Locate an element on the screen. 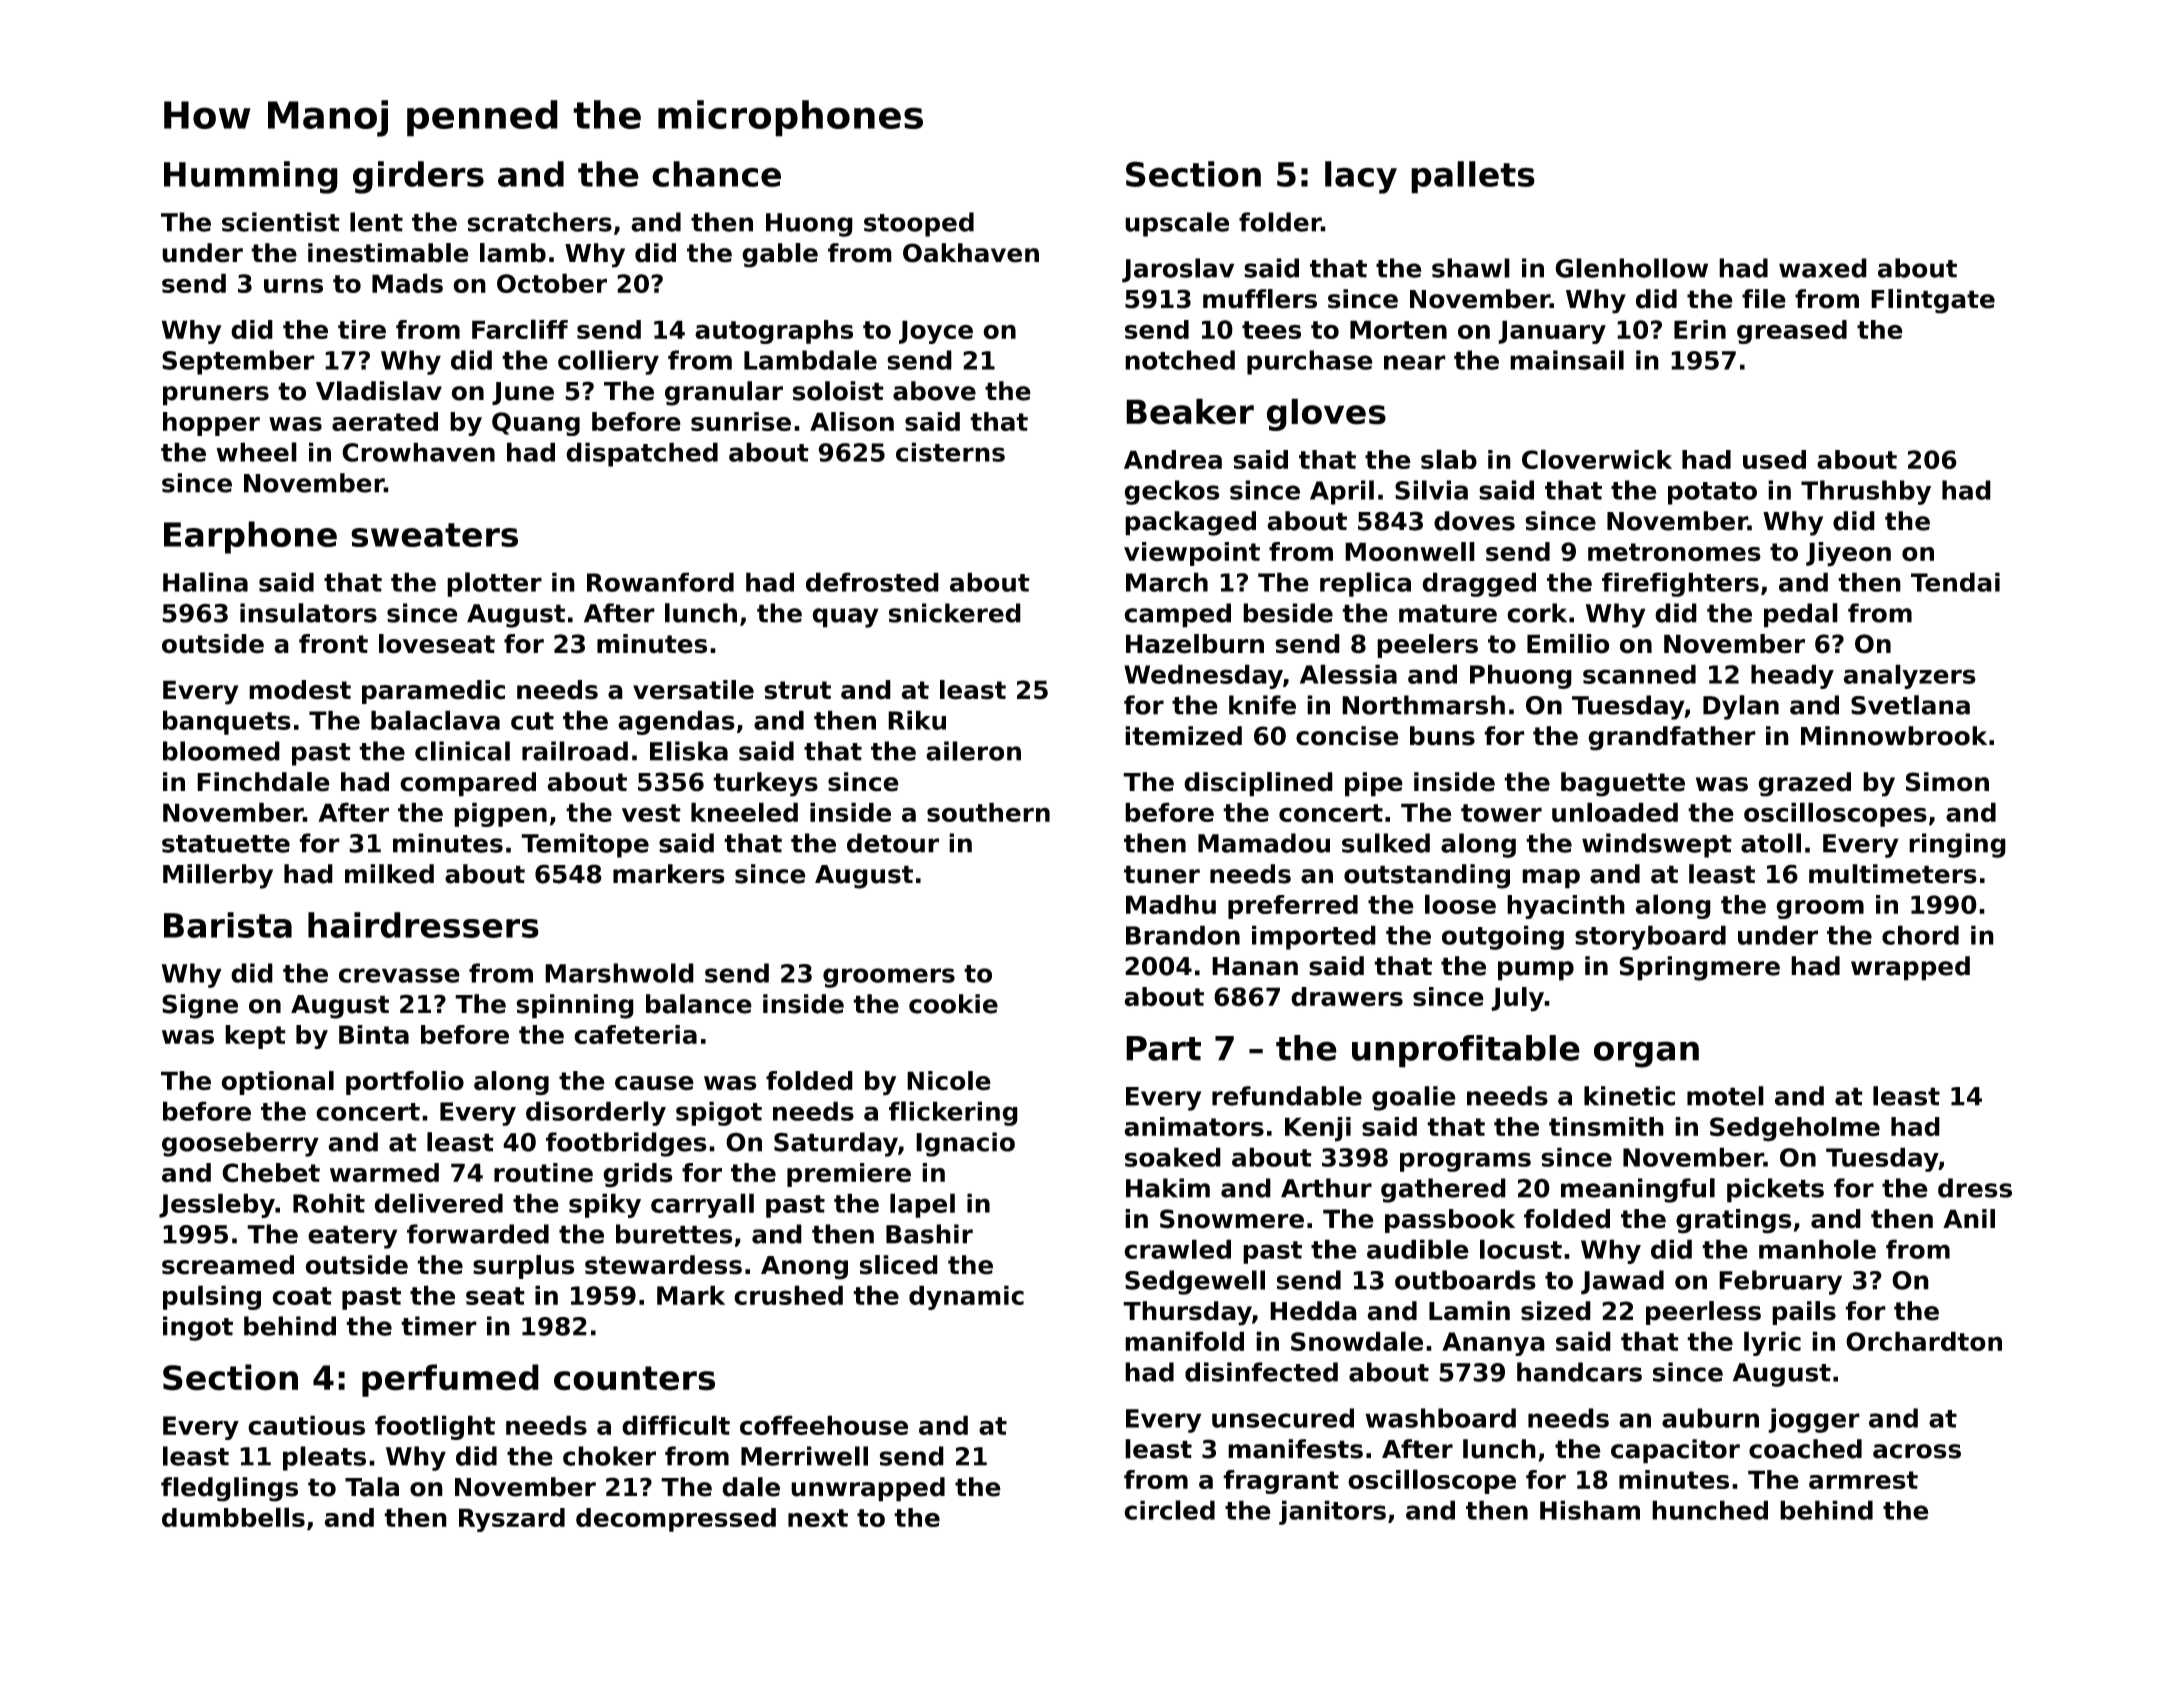 The image size is (2178, 1683). cautious is located at coordinates (306, 1425).
